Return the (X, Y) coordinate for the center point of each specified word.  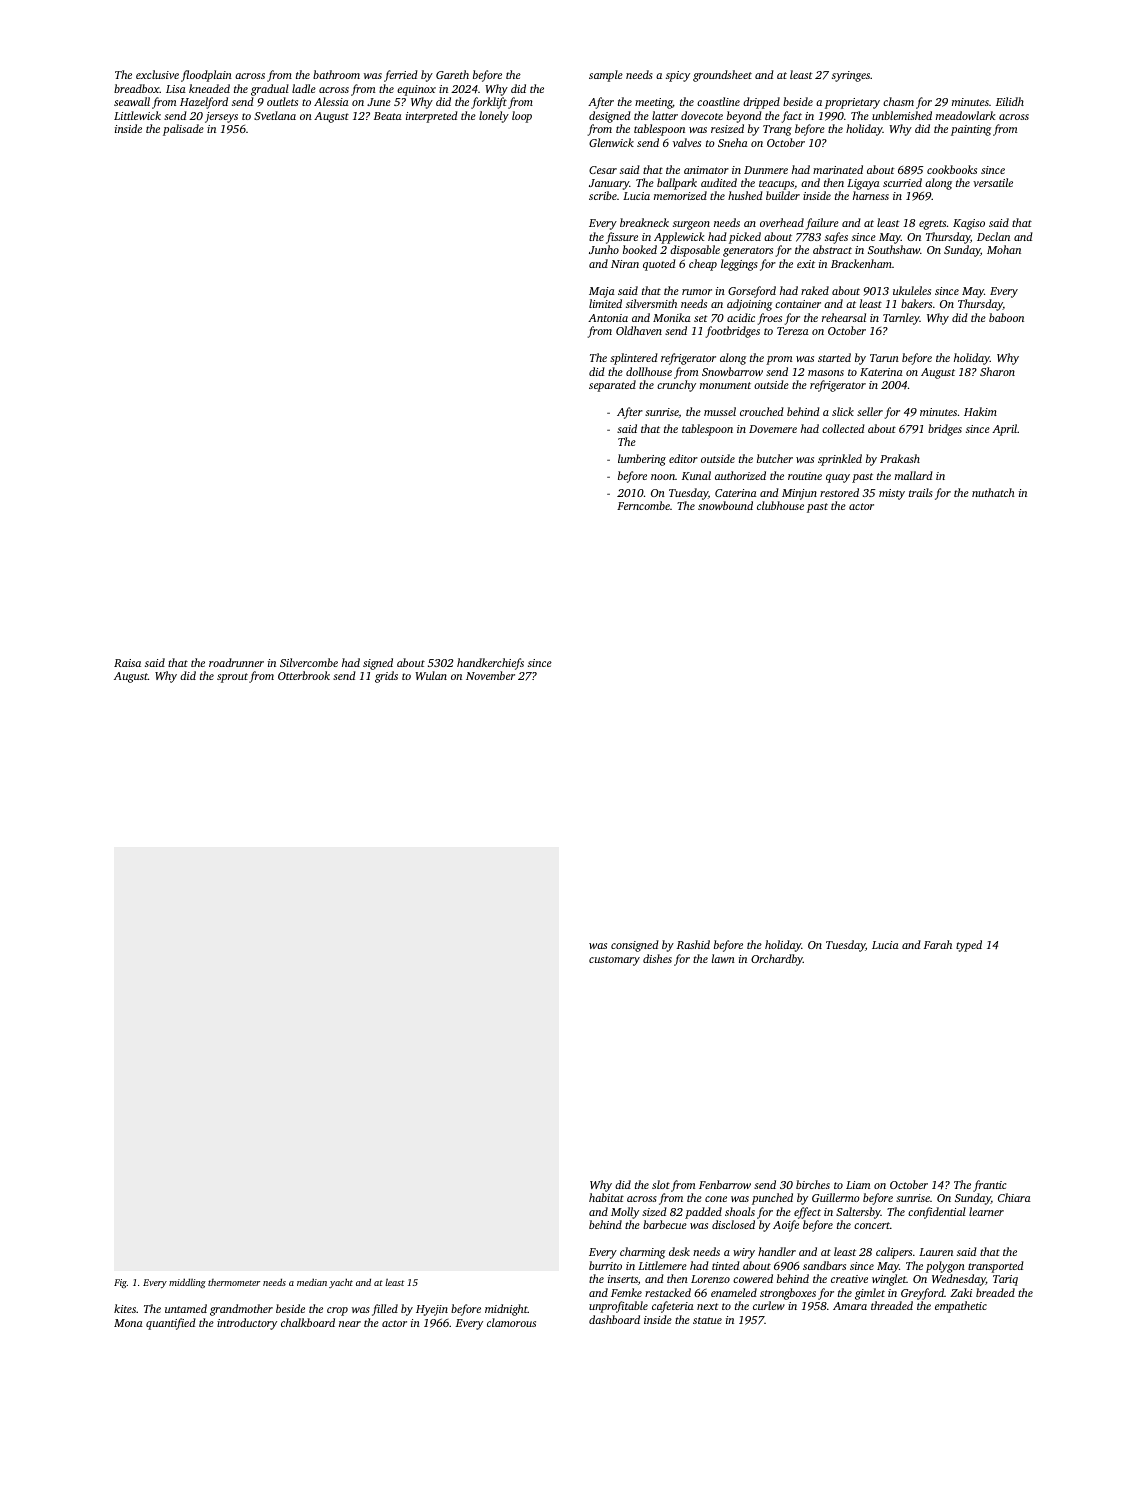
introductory (247, 1324)
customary (614, 961)
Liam (858, 1185)
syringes (851, 76)
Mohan (1004, 249)
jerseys (221, 117)
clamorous (511, 1322)
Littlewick (137, 115)
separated (612, 386)
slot (661, 1184)
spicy (678, 76)
